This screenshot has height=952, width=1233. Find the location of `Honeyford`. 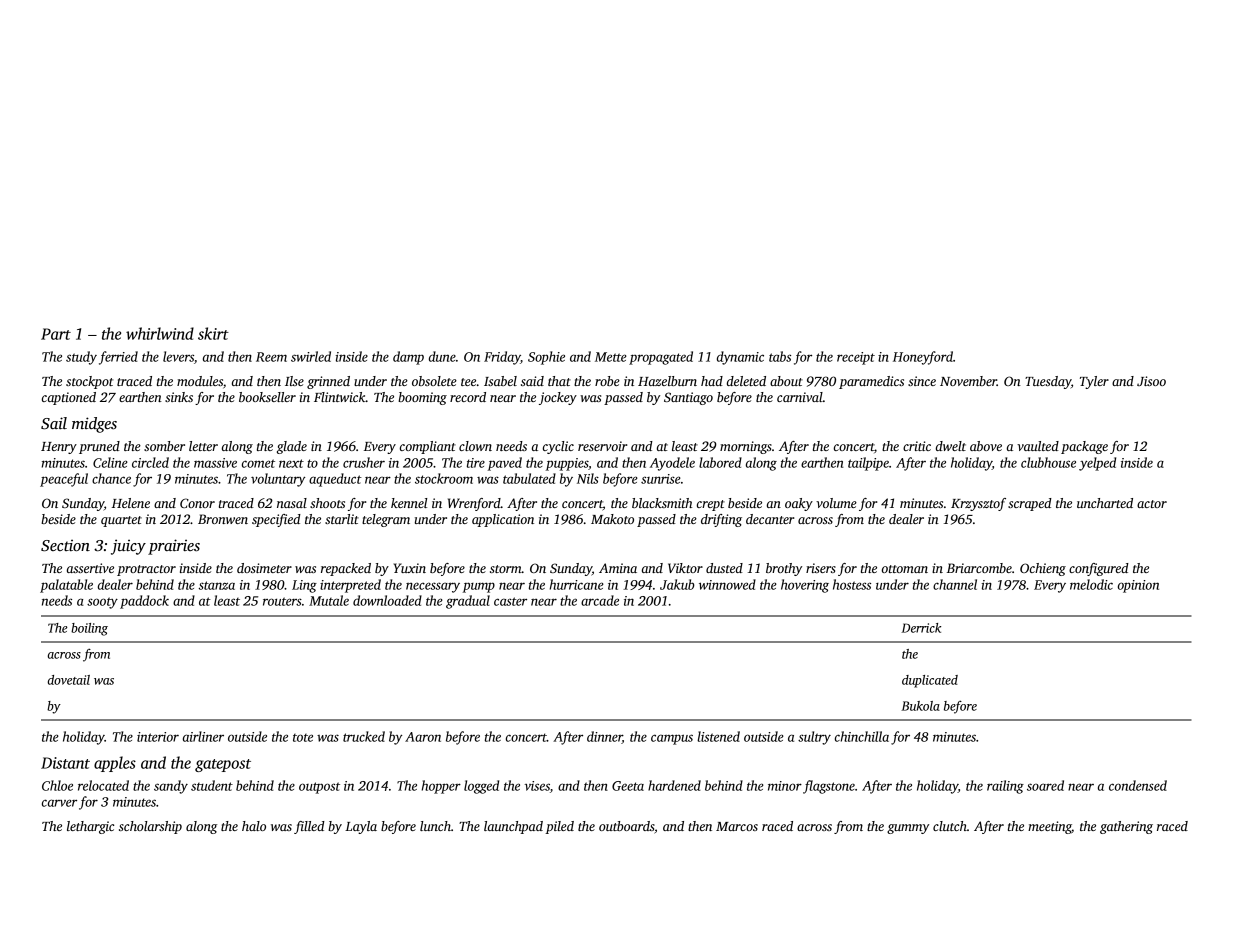

Honeyford is located at coordinates (923, 358).
